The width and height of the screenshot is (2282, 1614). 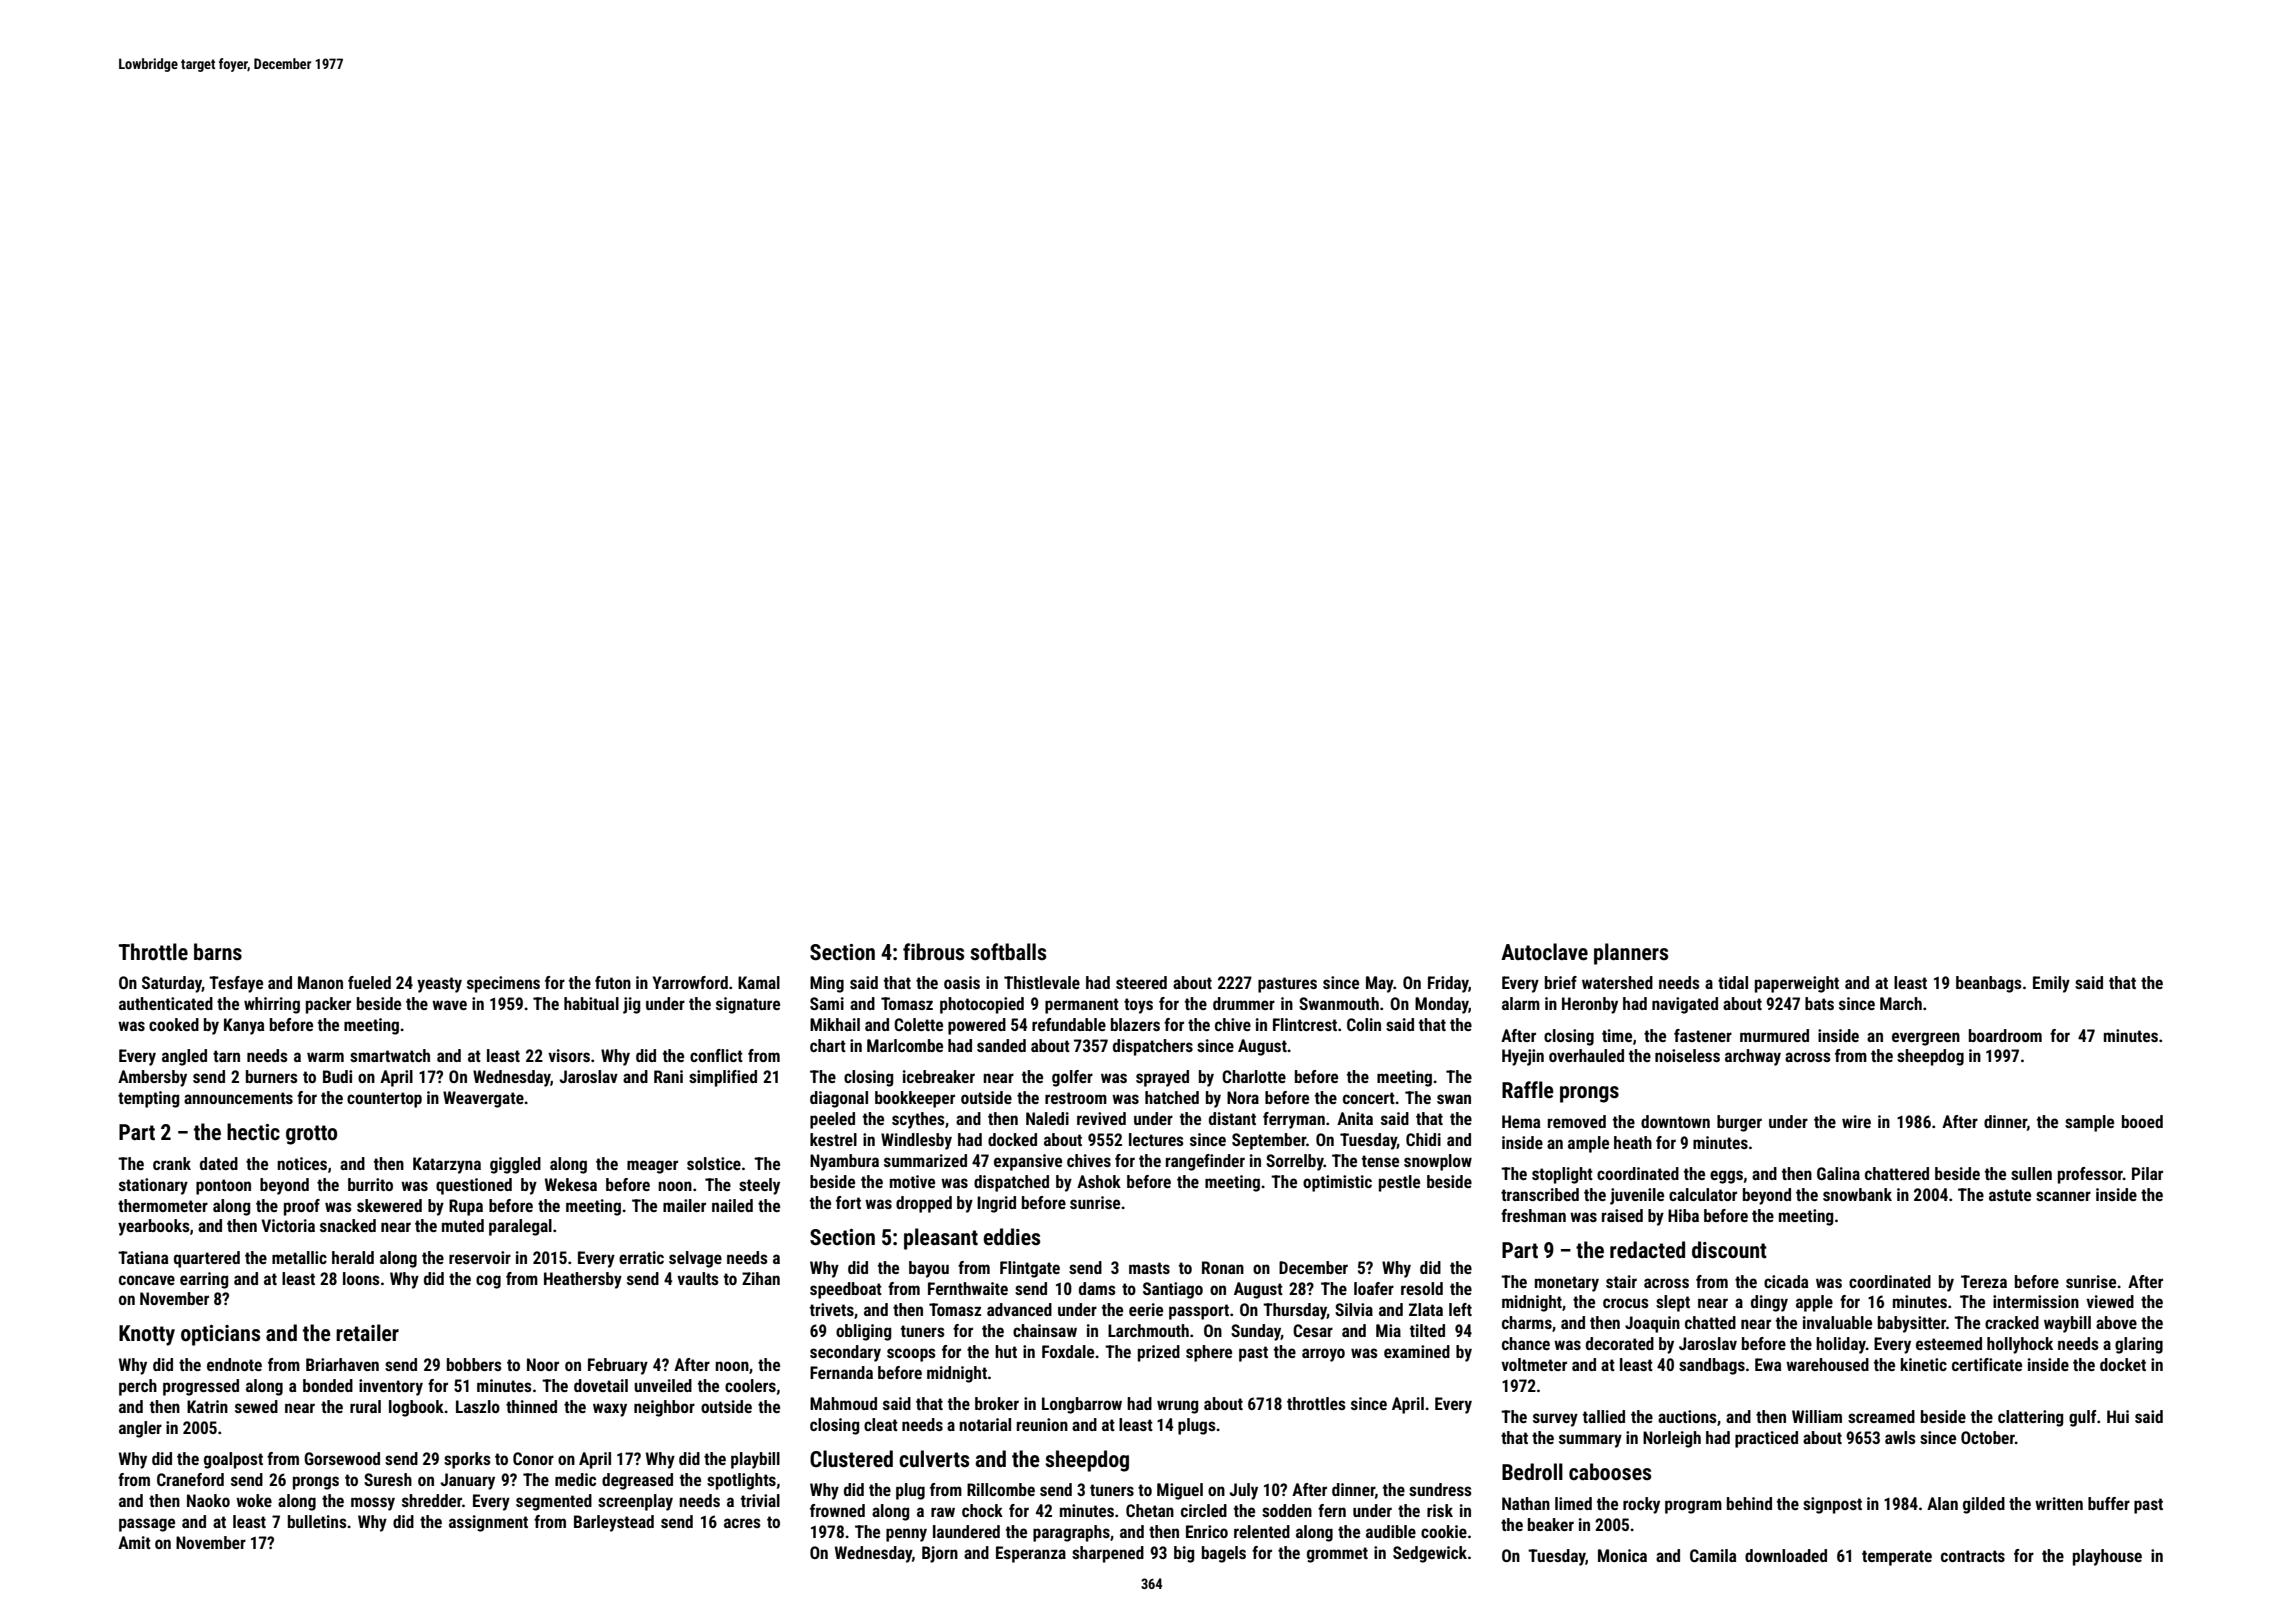 What do you see at coordinates (1011, 1237) in the screenshot?
I see `eddies` at bounding box center [1011, 1237].
